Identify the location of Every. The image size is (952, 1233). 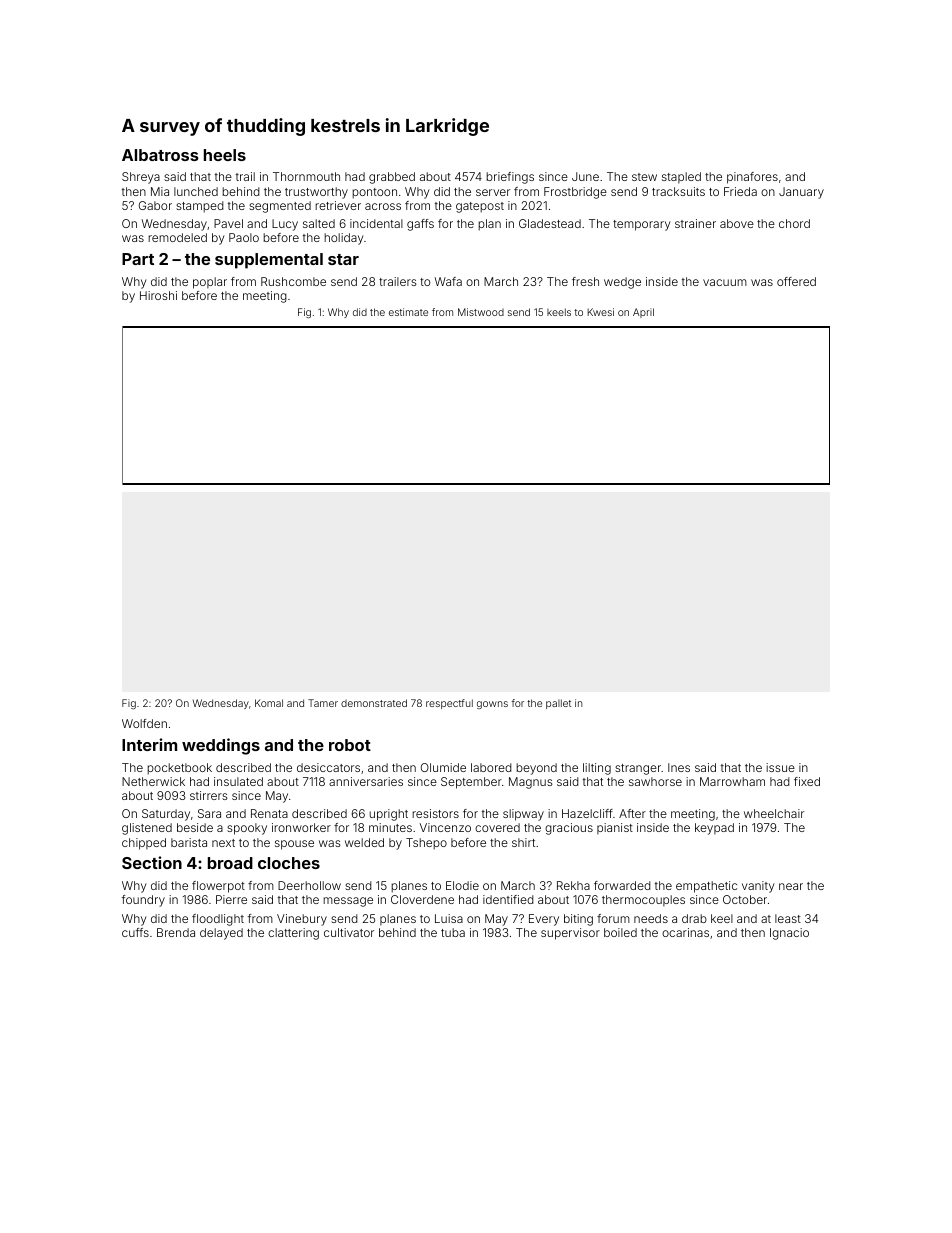
(544, 920).
